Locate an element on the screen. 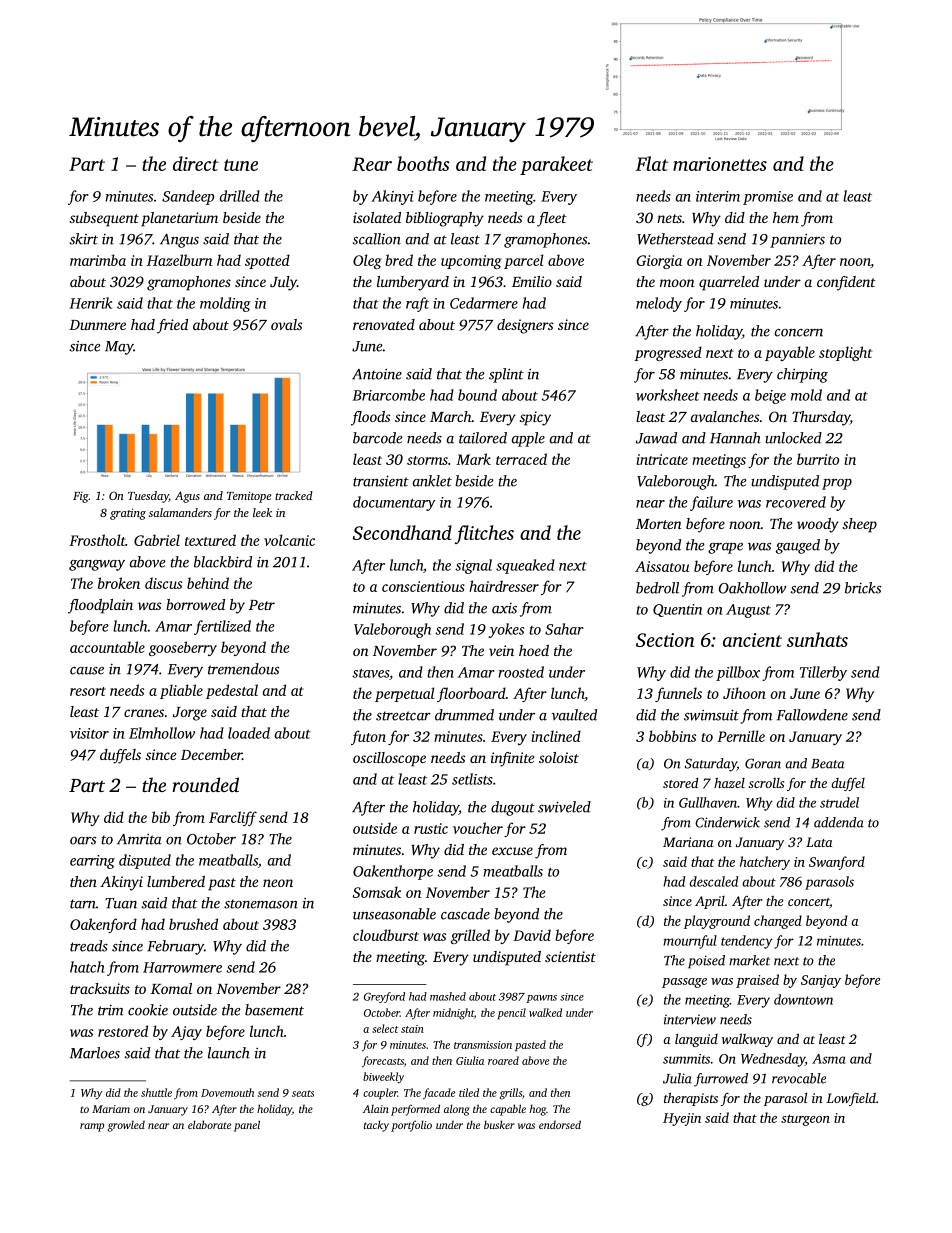 This screenshot has height=1233, width=952. Emilio is located at coordinates (532, 281).
